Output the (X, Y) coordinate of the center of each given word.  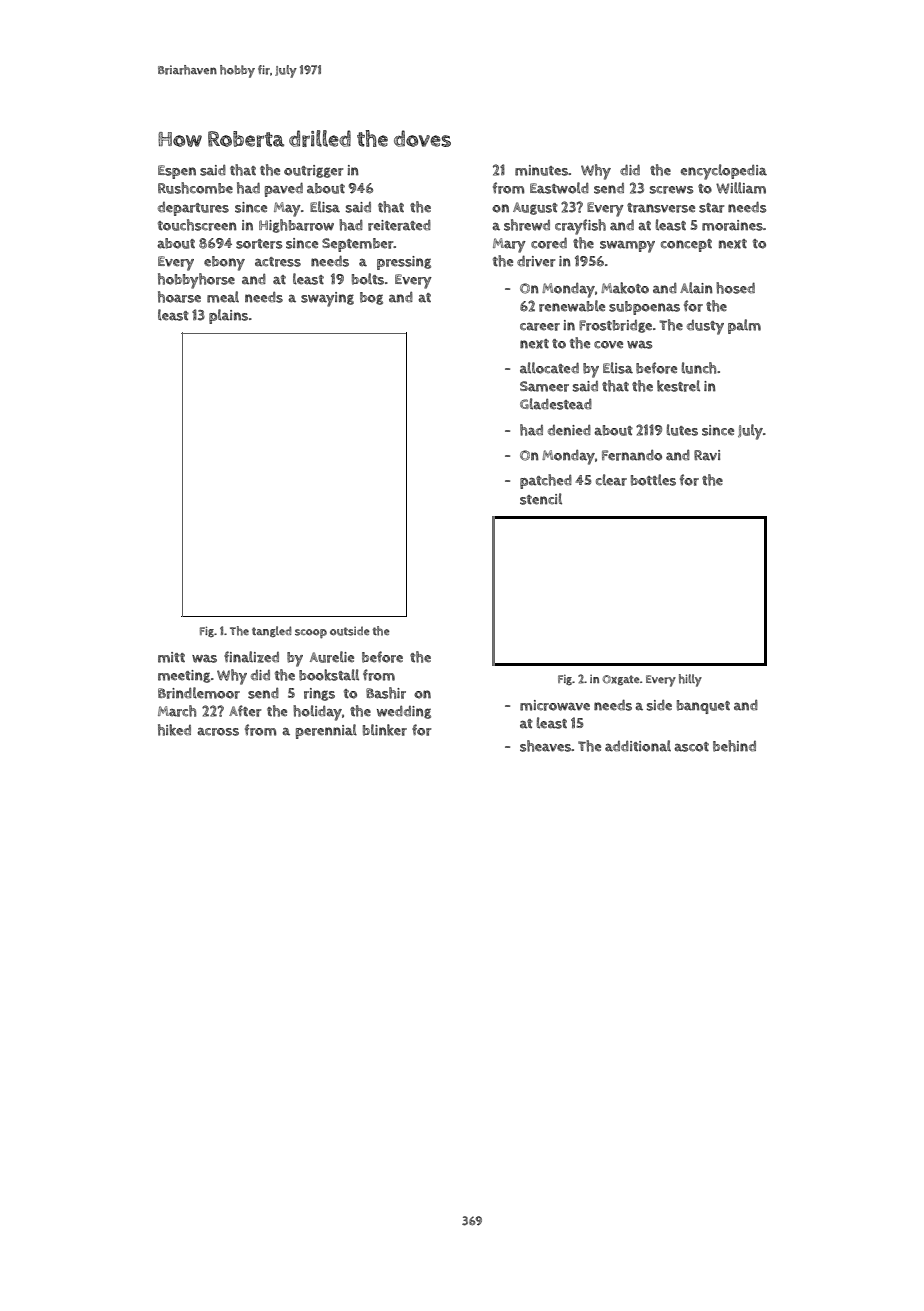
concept (686, 245)
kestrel (678, 386)
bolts (368, 279)
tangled (272, 631)
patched (546, 481)
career (540, 327)
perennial (326, 731)
